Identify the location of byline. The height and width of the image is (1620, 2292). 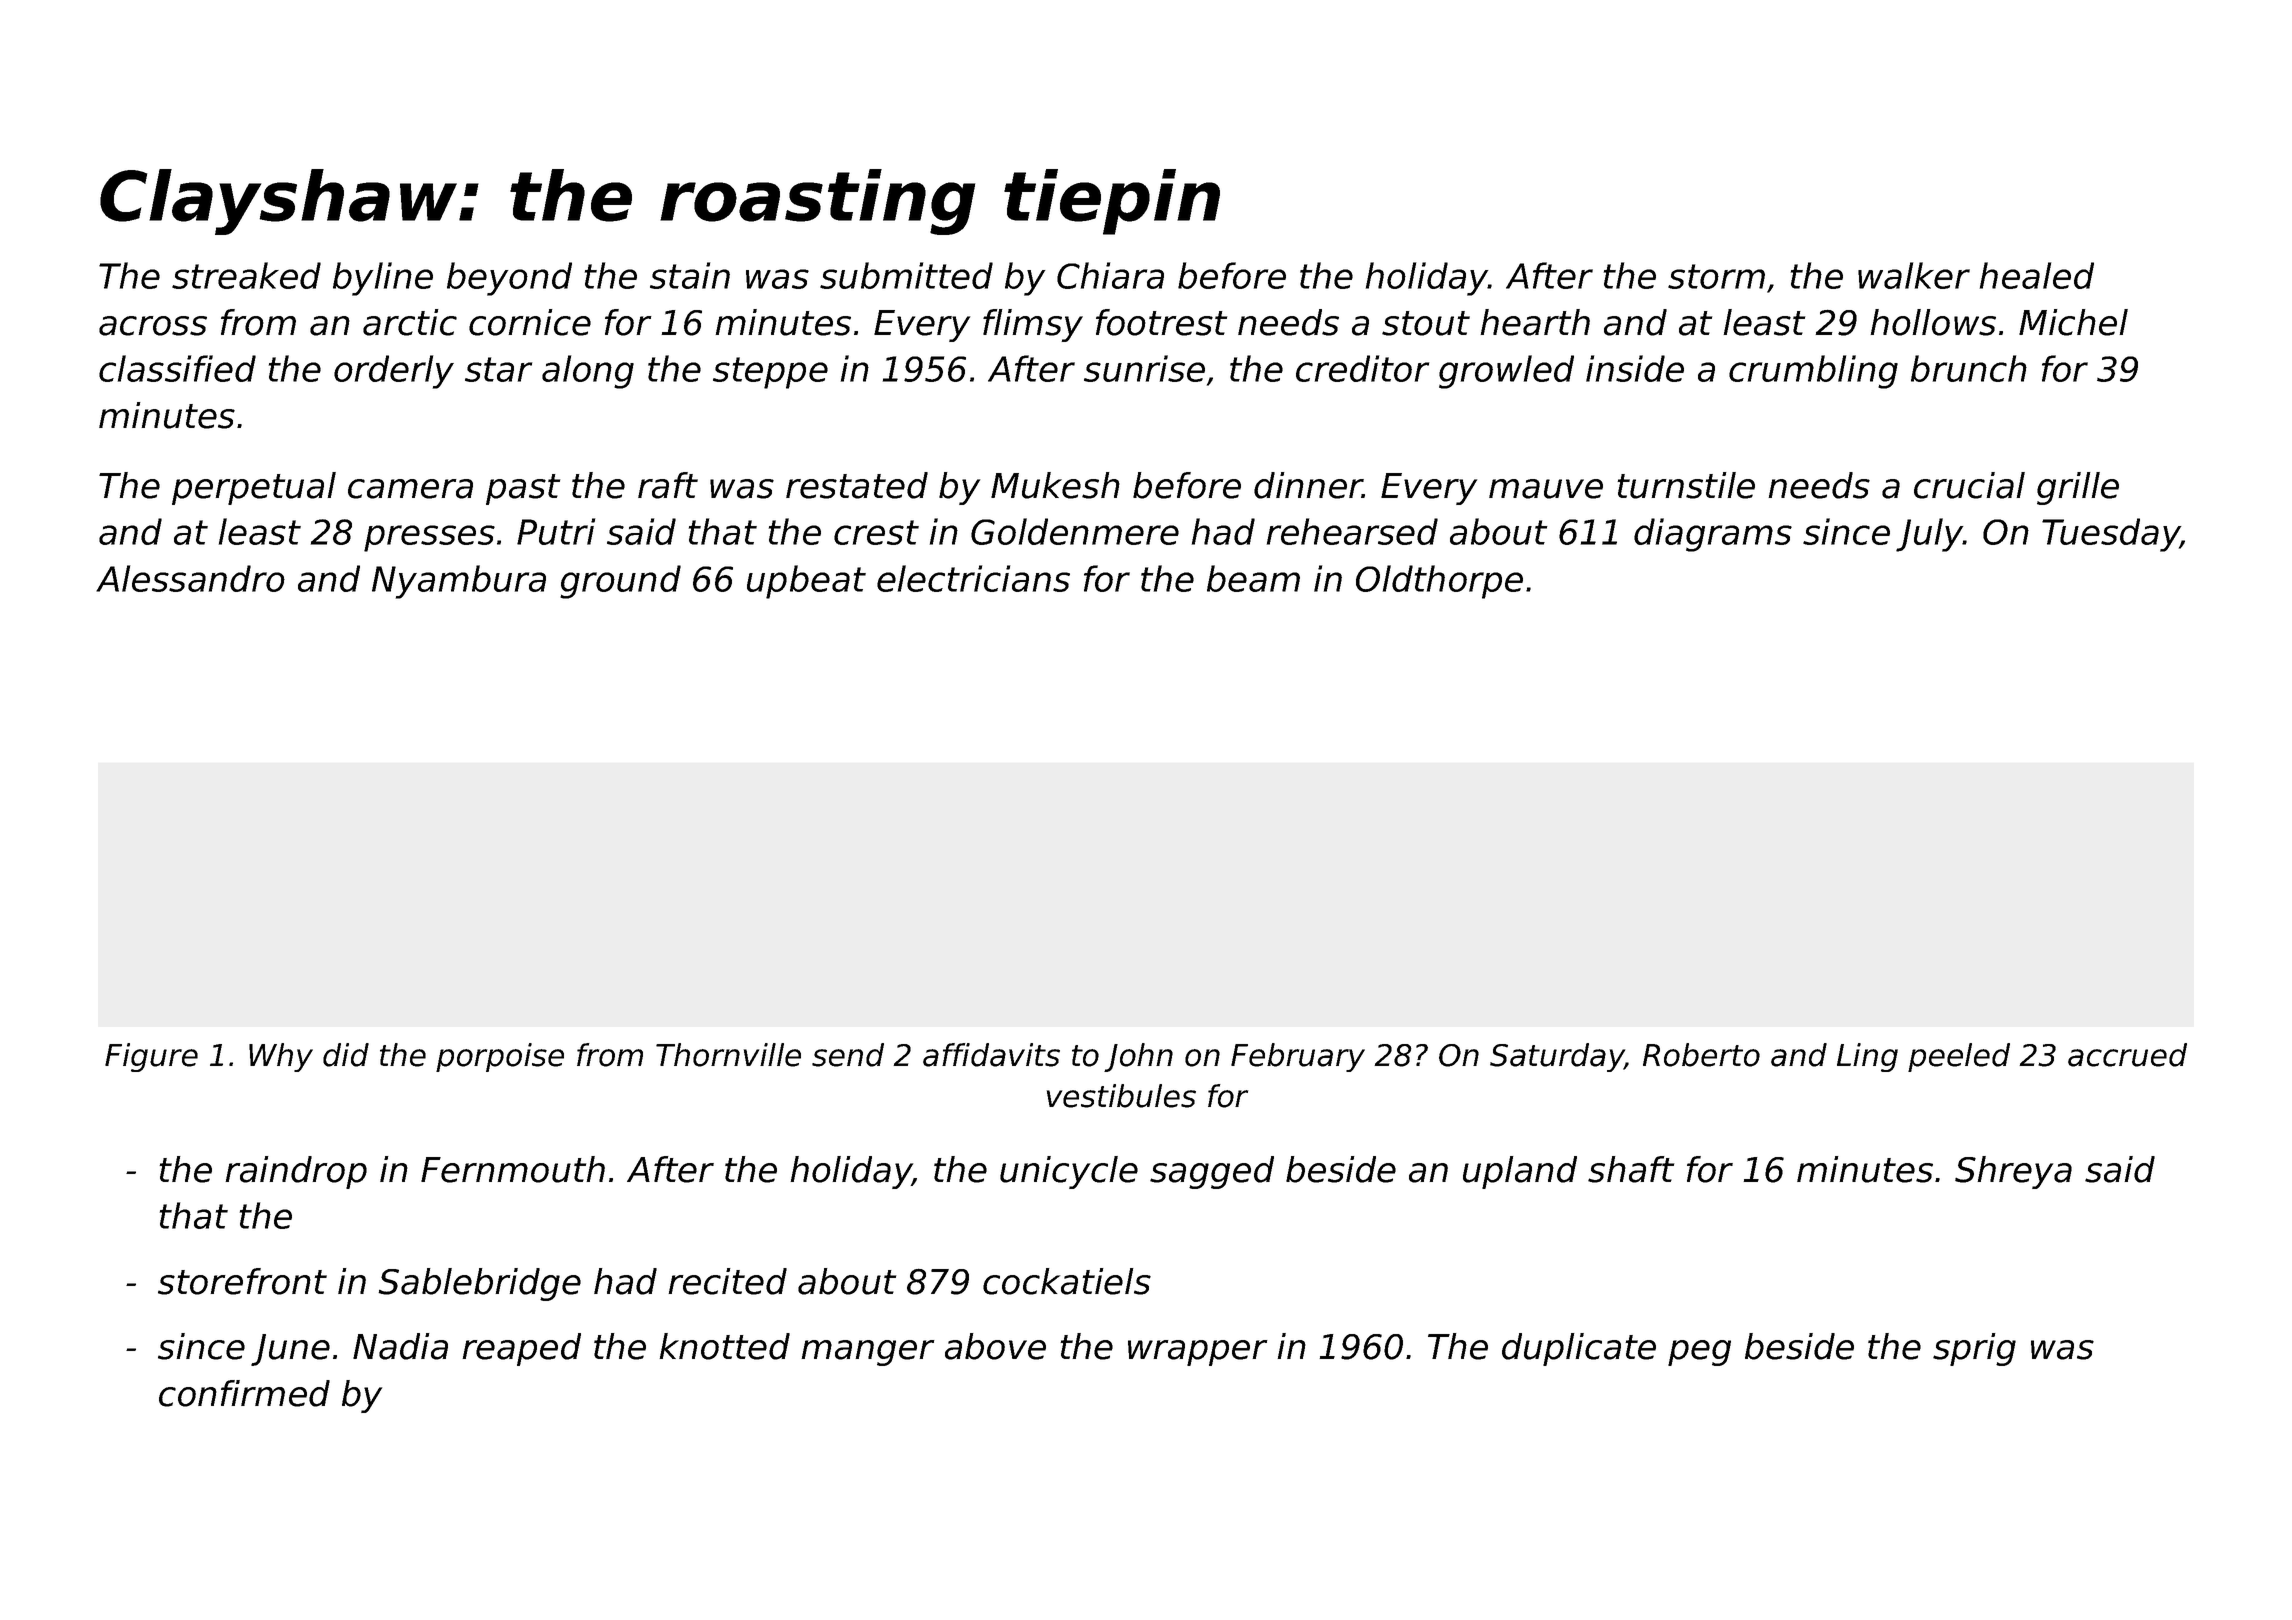
(383, 279).
